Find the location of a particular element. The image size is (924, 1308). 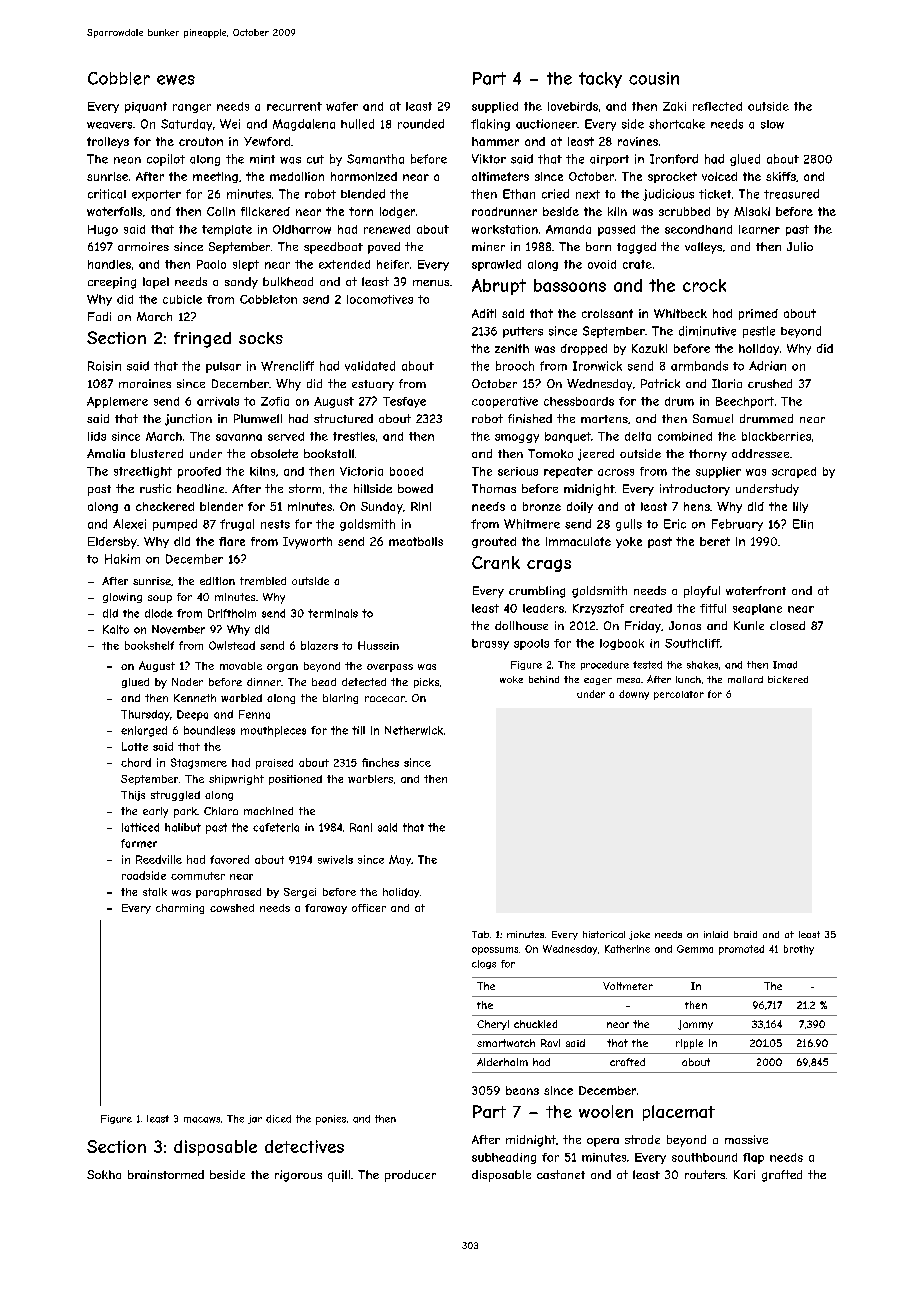

Eldersby is located at coordinates (112, 543).
